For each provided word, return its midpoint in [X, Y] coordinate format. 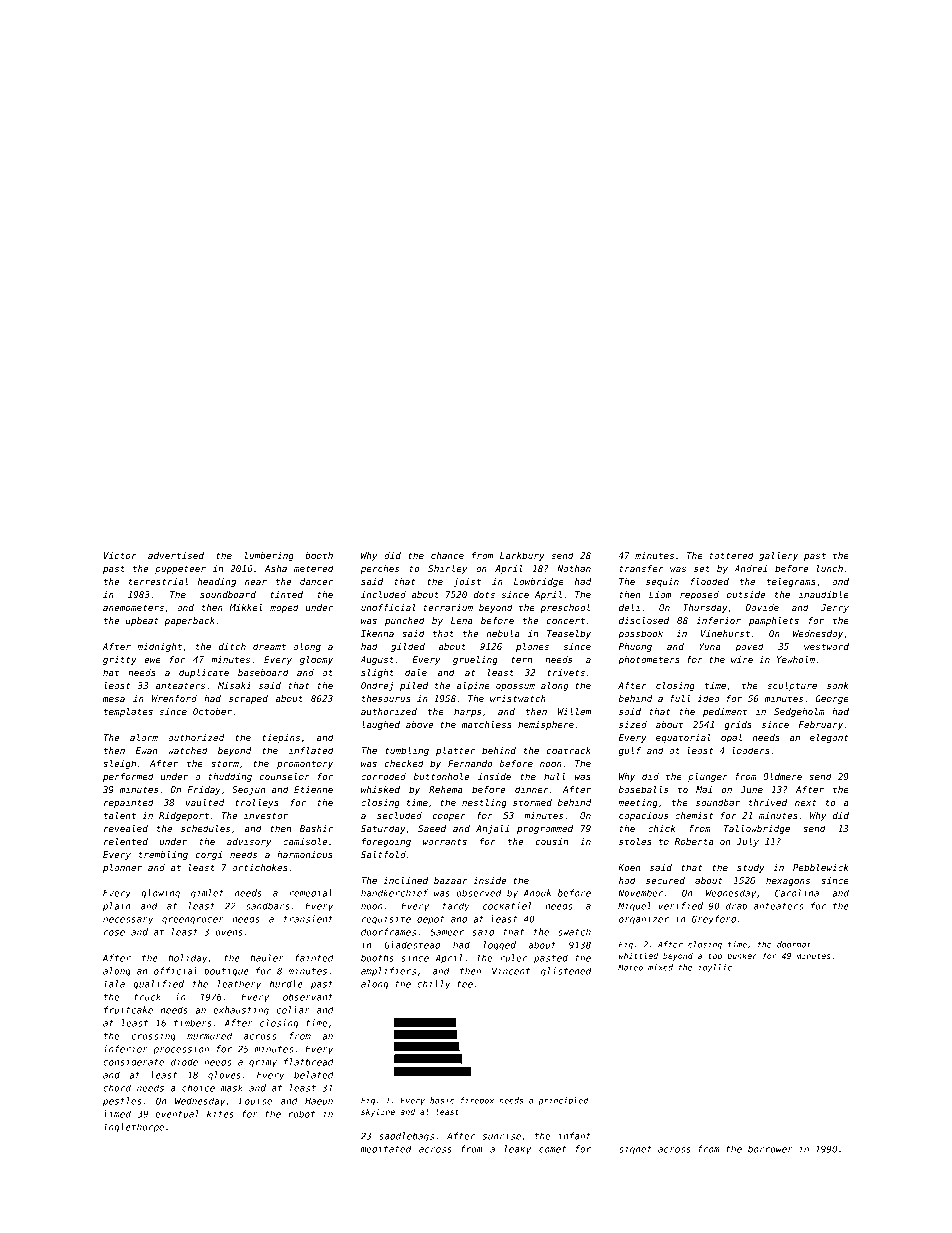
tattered [731, 555]
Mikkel [246, 607]
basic [442, 1100]
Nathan [574, 568]
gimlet [207, 894]
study [750, 868]
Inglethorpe [133, 1128]
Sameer [447, 932]
